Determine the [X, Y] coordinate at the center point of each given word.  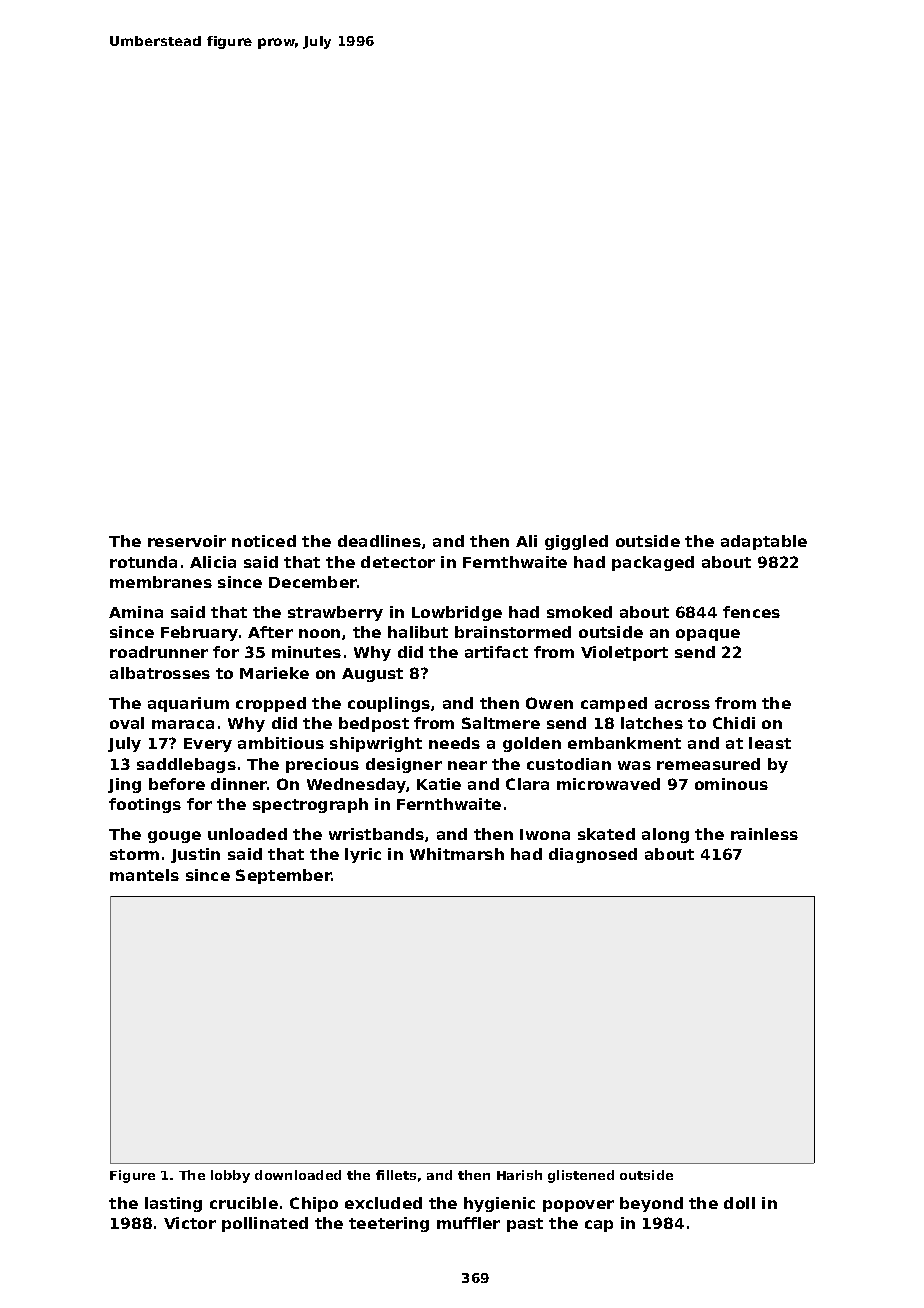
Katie [439, 784]
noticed [264, 541]
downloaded [298, 1175]
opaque [708, 635]
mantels [144, 875]
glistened [581, 1176]
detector [398, 562]
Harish [519, 1175]
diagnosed [593, 855]
